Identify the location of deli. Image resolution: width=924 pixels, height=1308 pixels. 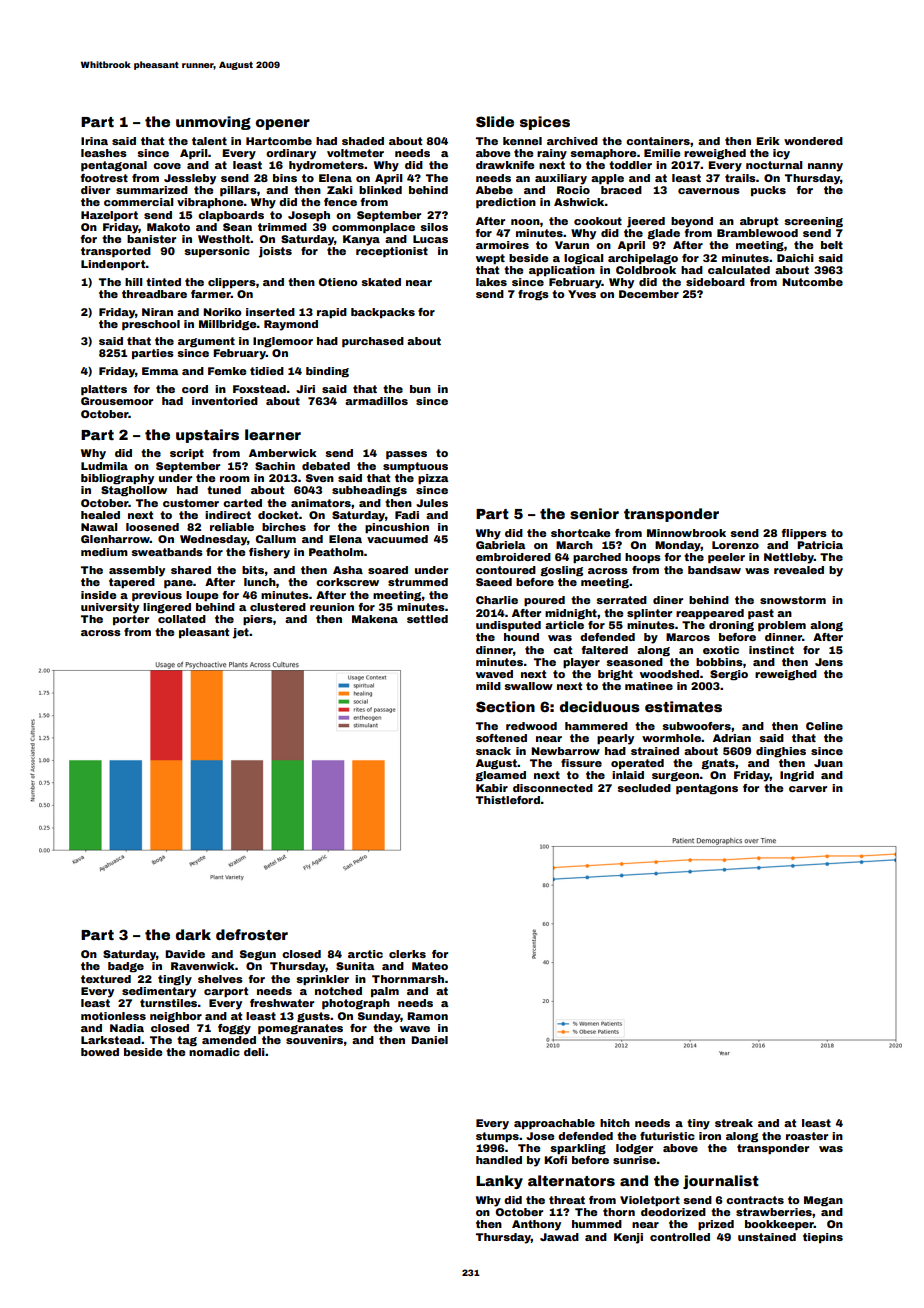
(254, 1052).
